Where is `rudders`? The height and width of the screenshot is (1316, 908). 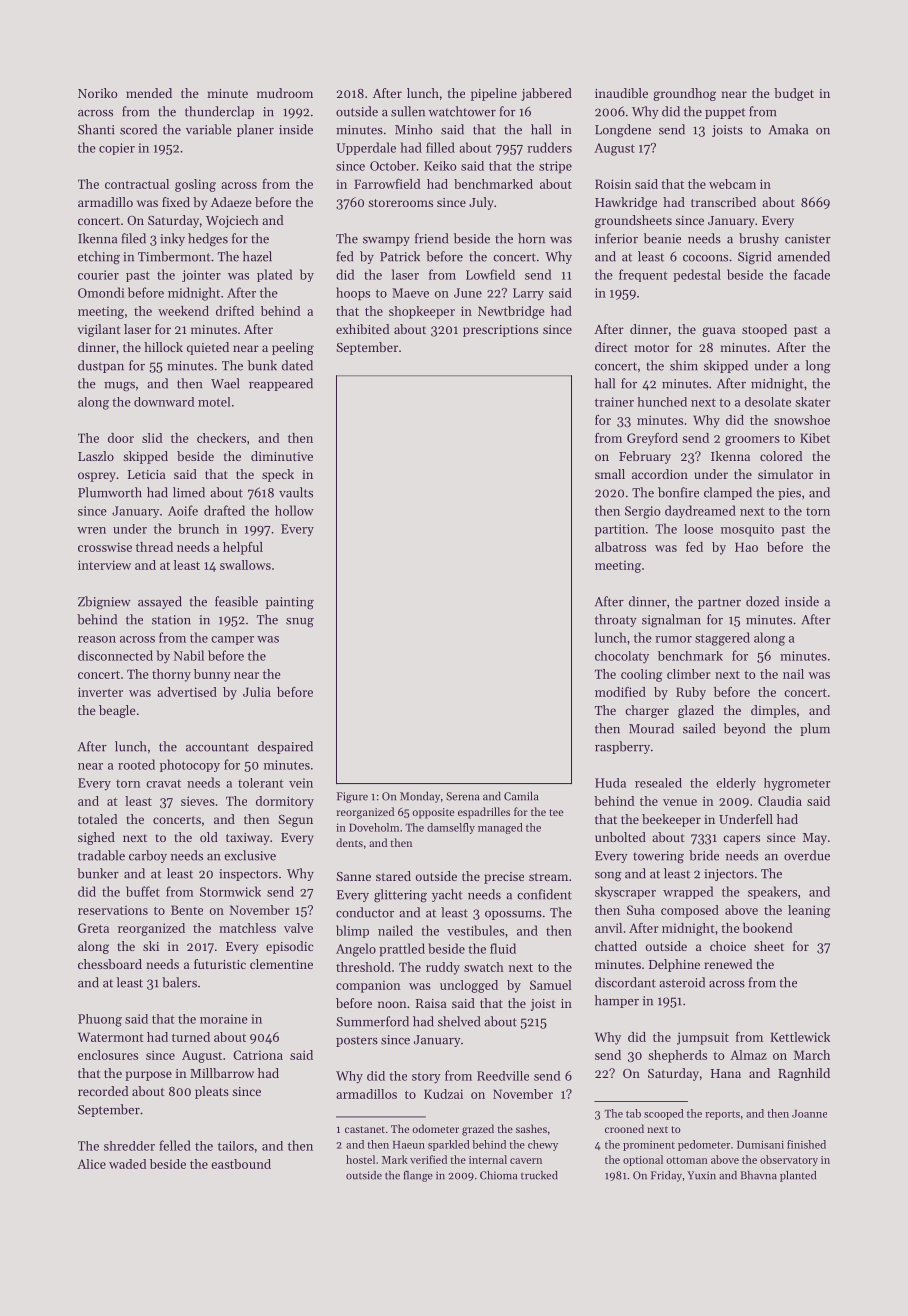 rudders is located at coordinates (549, 147).
